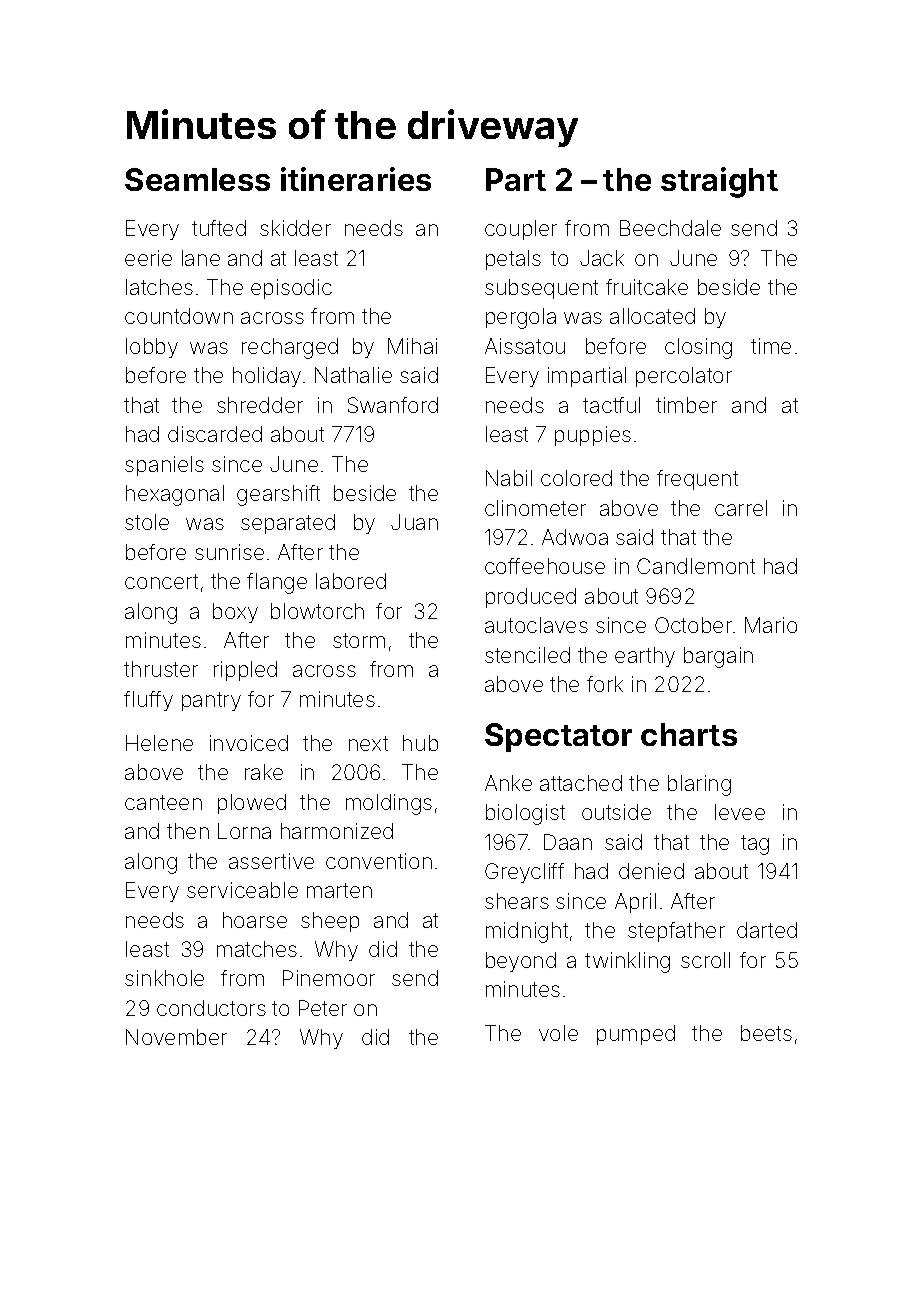 This screenshot has width=924, height=1311. What do you see at coordinates (257, 949) in the screenshot?
I see `matches` at bounding box center [257, 949].
